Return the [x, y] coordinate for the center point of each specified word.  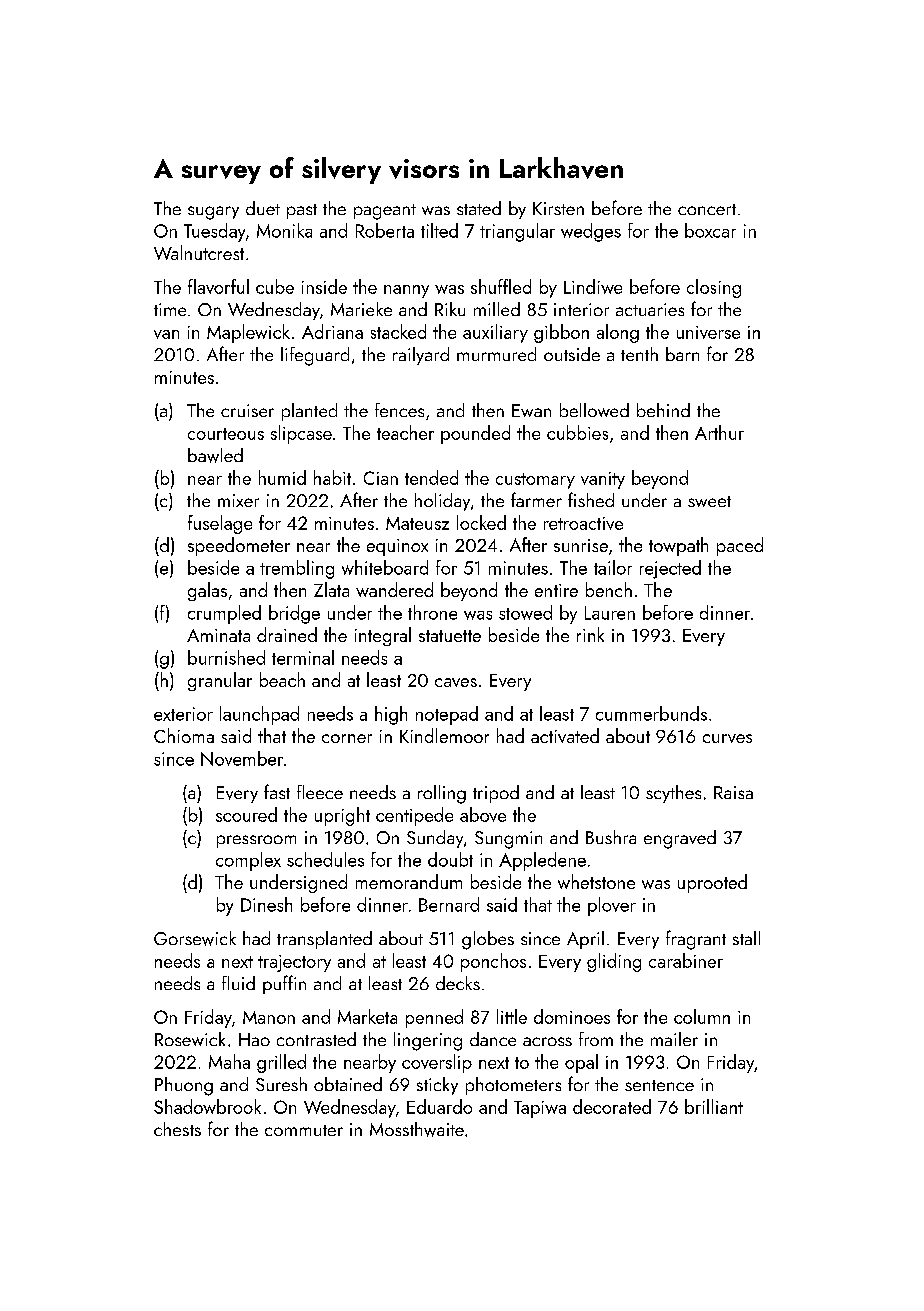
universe [708, 332]
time [170, 309]
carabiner [686, 960]
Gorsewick [195, 938]
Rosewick [190, 1039]
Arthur [719, 432]
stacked [398, 331]
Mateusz [417, 523]
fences [399, 410]
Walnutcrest [199, 252]
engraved [680, 839]
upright [342, 816]
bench [609, 589]
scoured [246, 814]
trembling [297, 569]
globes [488, 940]
